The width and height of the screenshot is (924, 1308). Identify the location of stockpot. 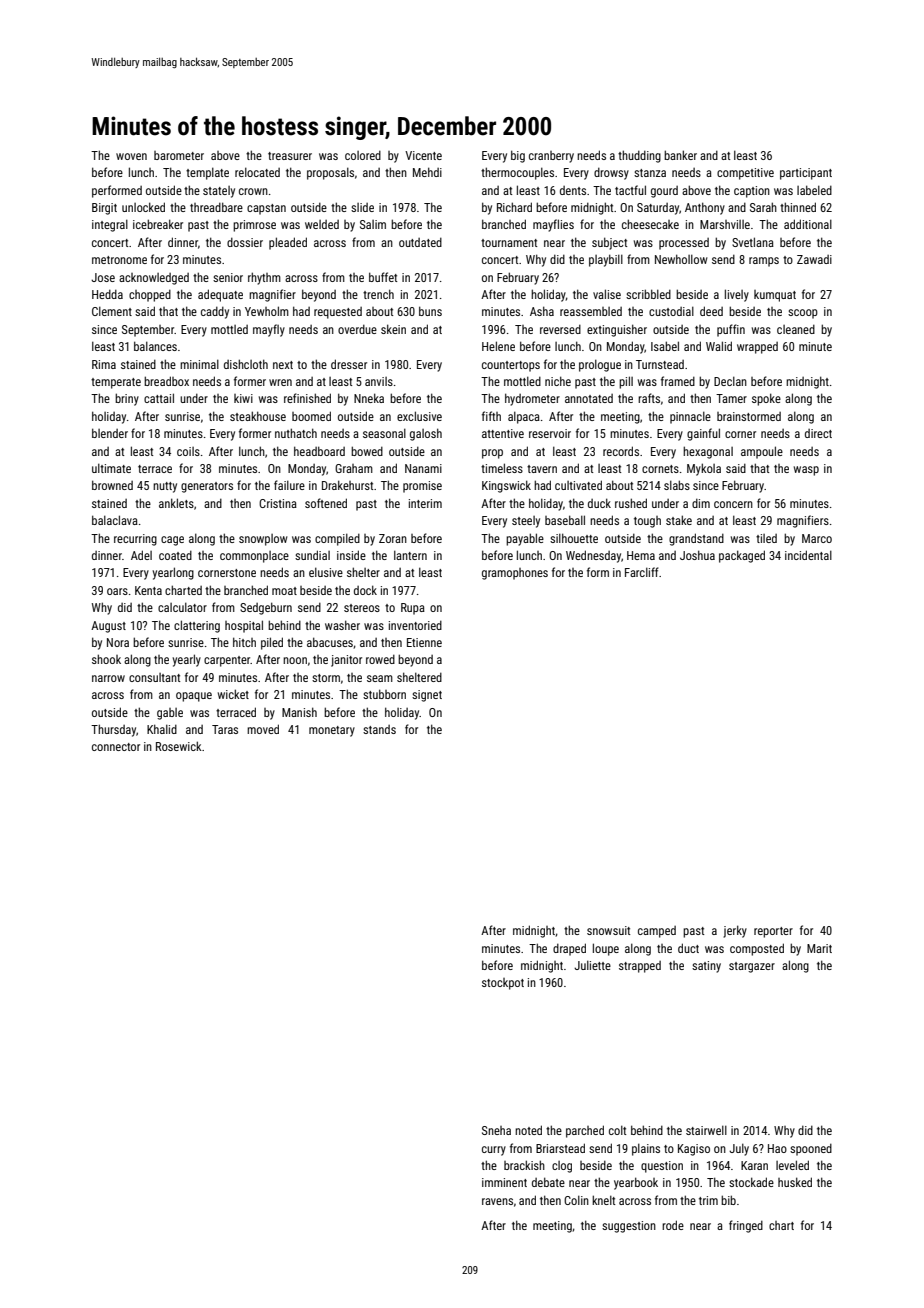
(503, 984).
